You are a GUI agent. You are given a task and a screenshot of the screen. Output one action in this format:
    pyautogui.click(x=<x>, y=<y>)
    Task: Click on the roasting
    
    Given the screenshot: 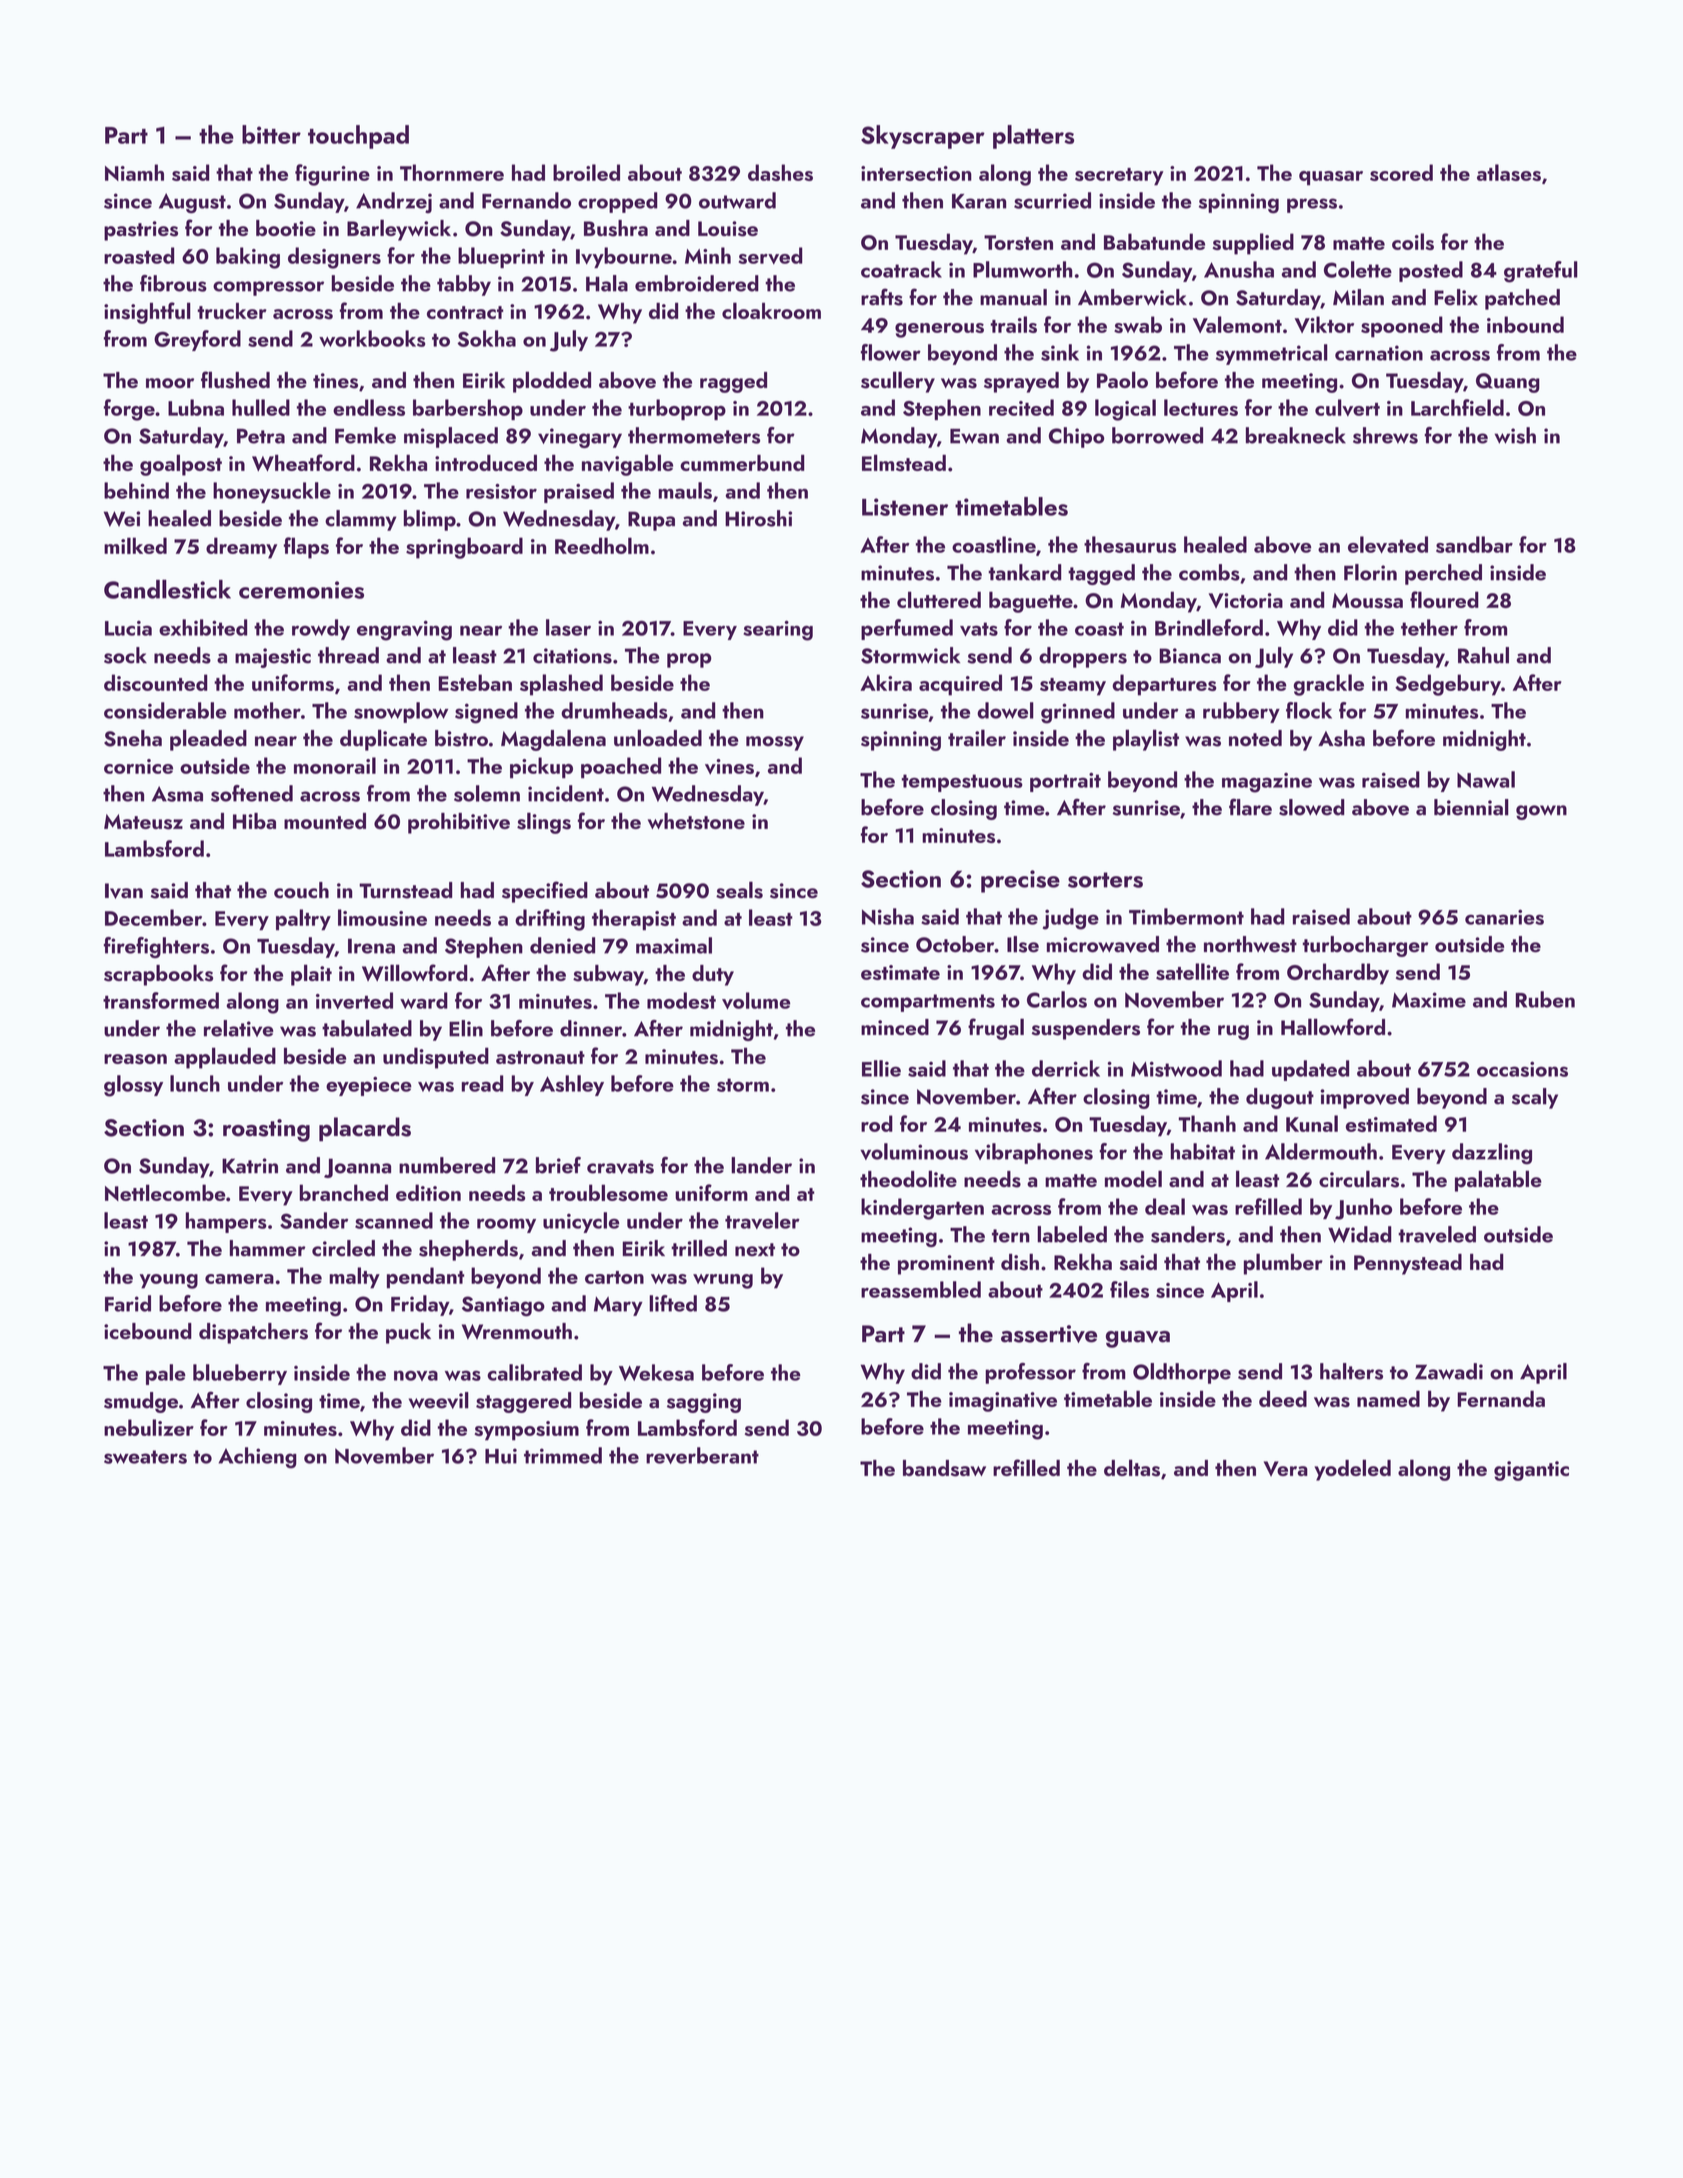 What is the action you would take?
    pyautogui.click(x=266, y=1130)
